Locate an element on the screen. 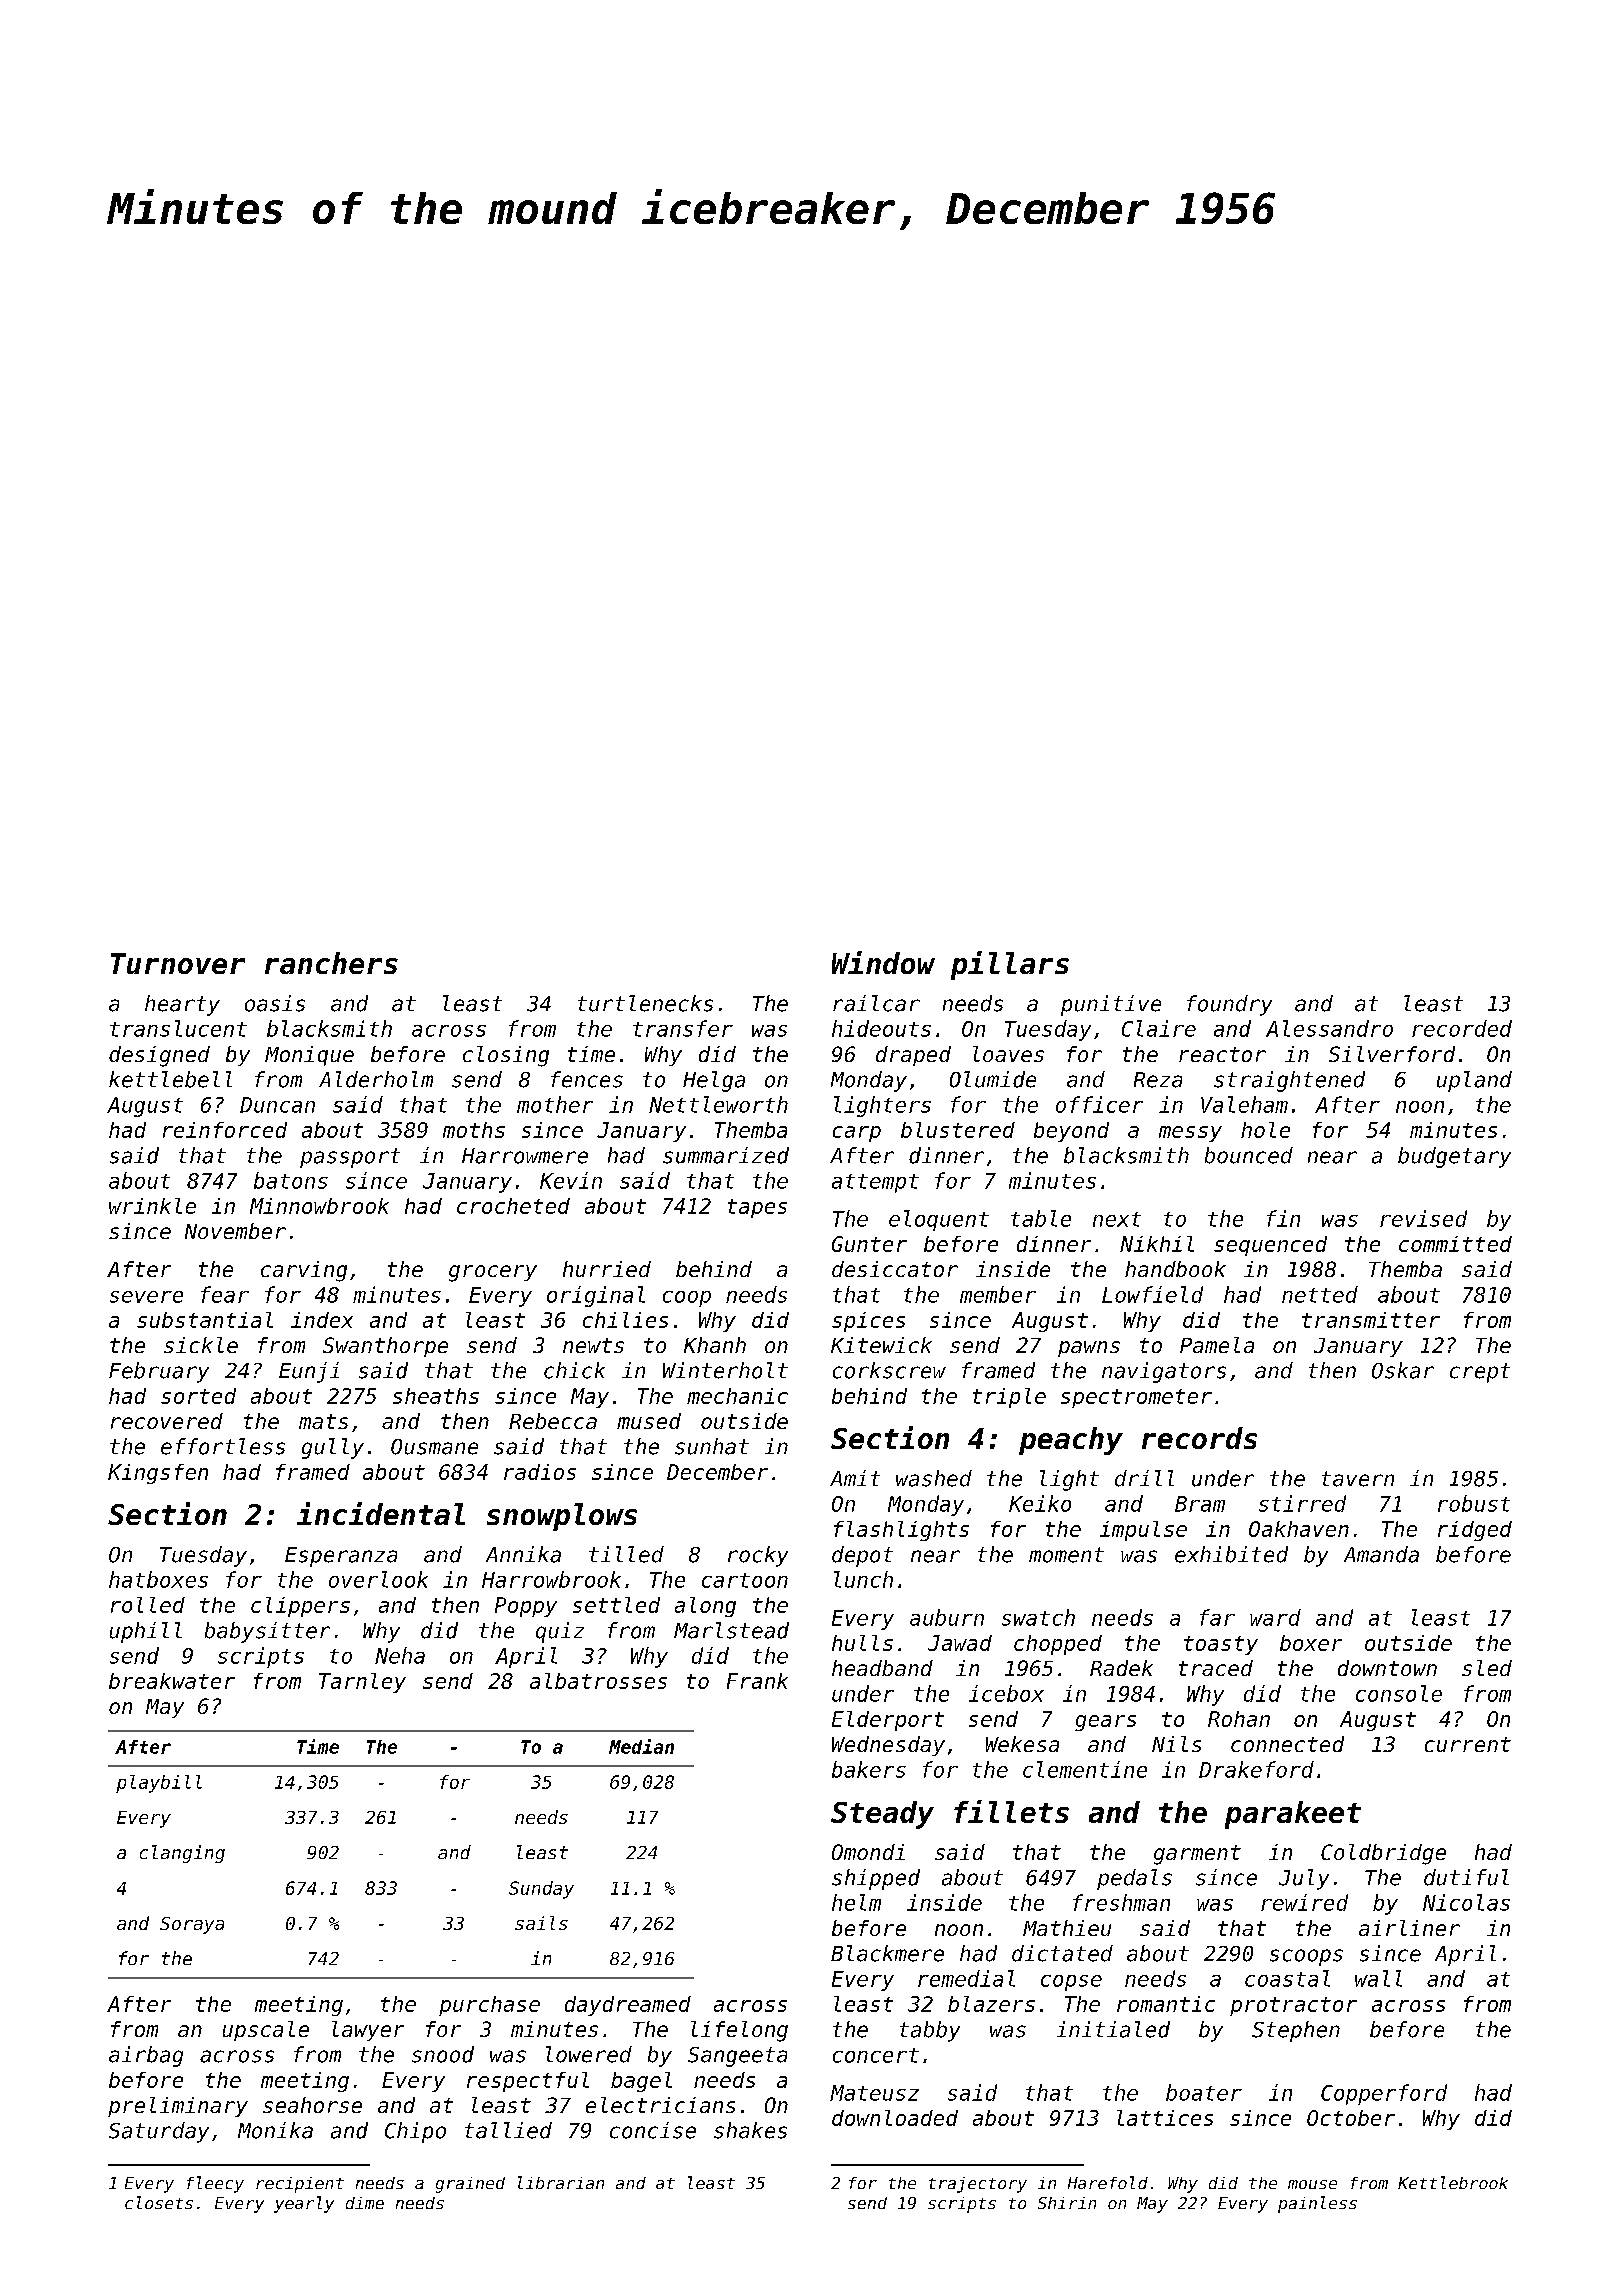  index is located at coordinates (322, 1320).
